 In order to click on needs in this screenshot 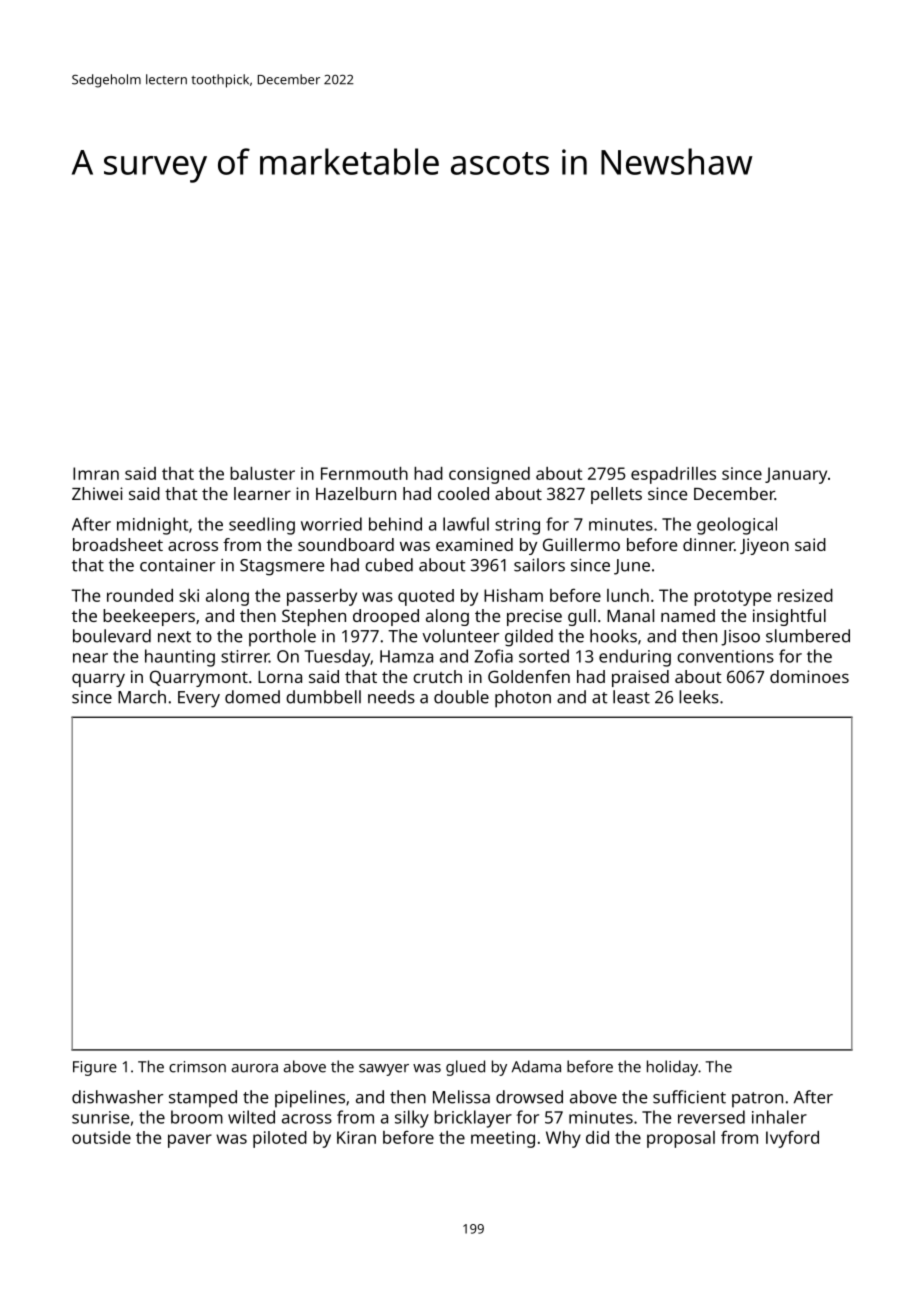, I will do `click(391, 697)`.
